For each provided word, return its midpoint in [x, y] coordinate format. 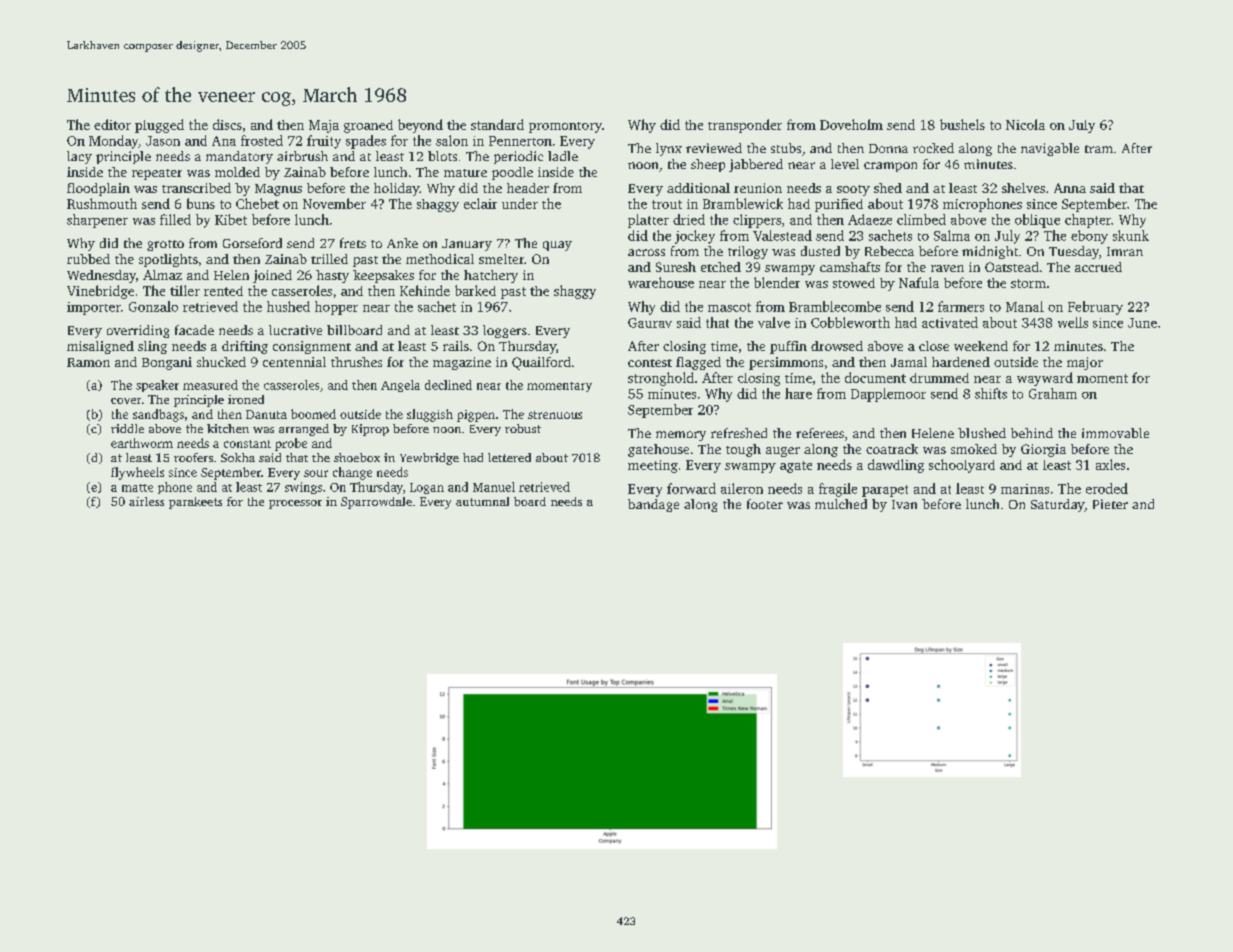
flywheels [137, 473]
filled [175, 219]
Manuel [494, 487]
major [1085, 363]
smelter [501, 259]
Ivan [904, 504]
